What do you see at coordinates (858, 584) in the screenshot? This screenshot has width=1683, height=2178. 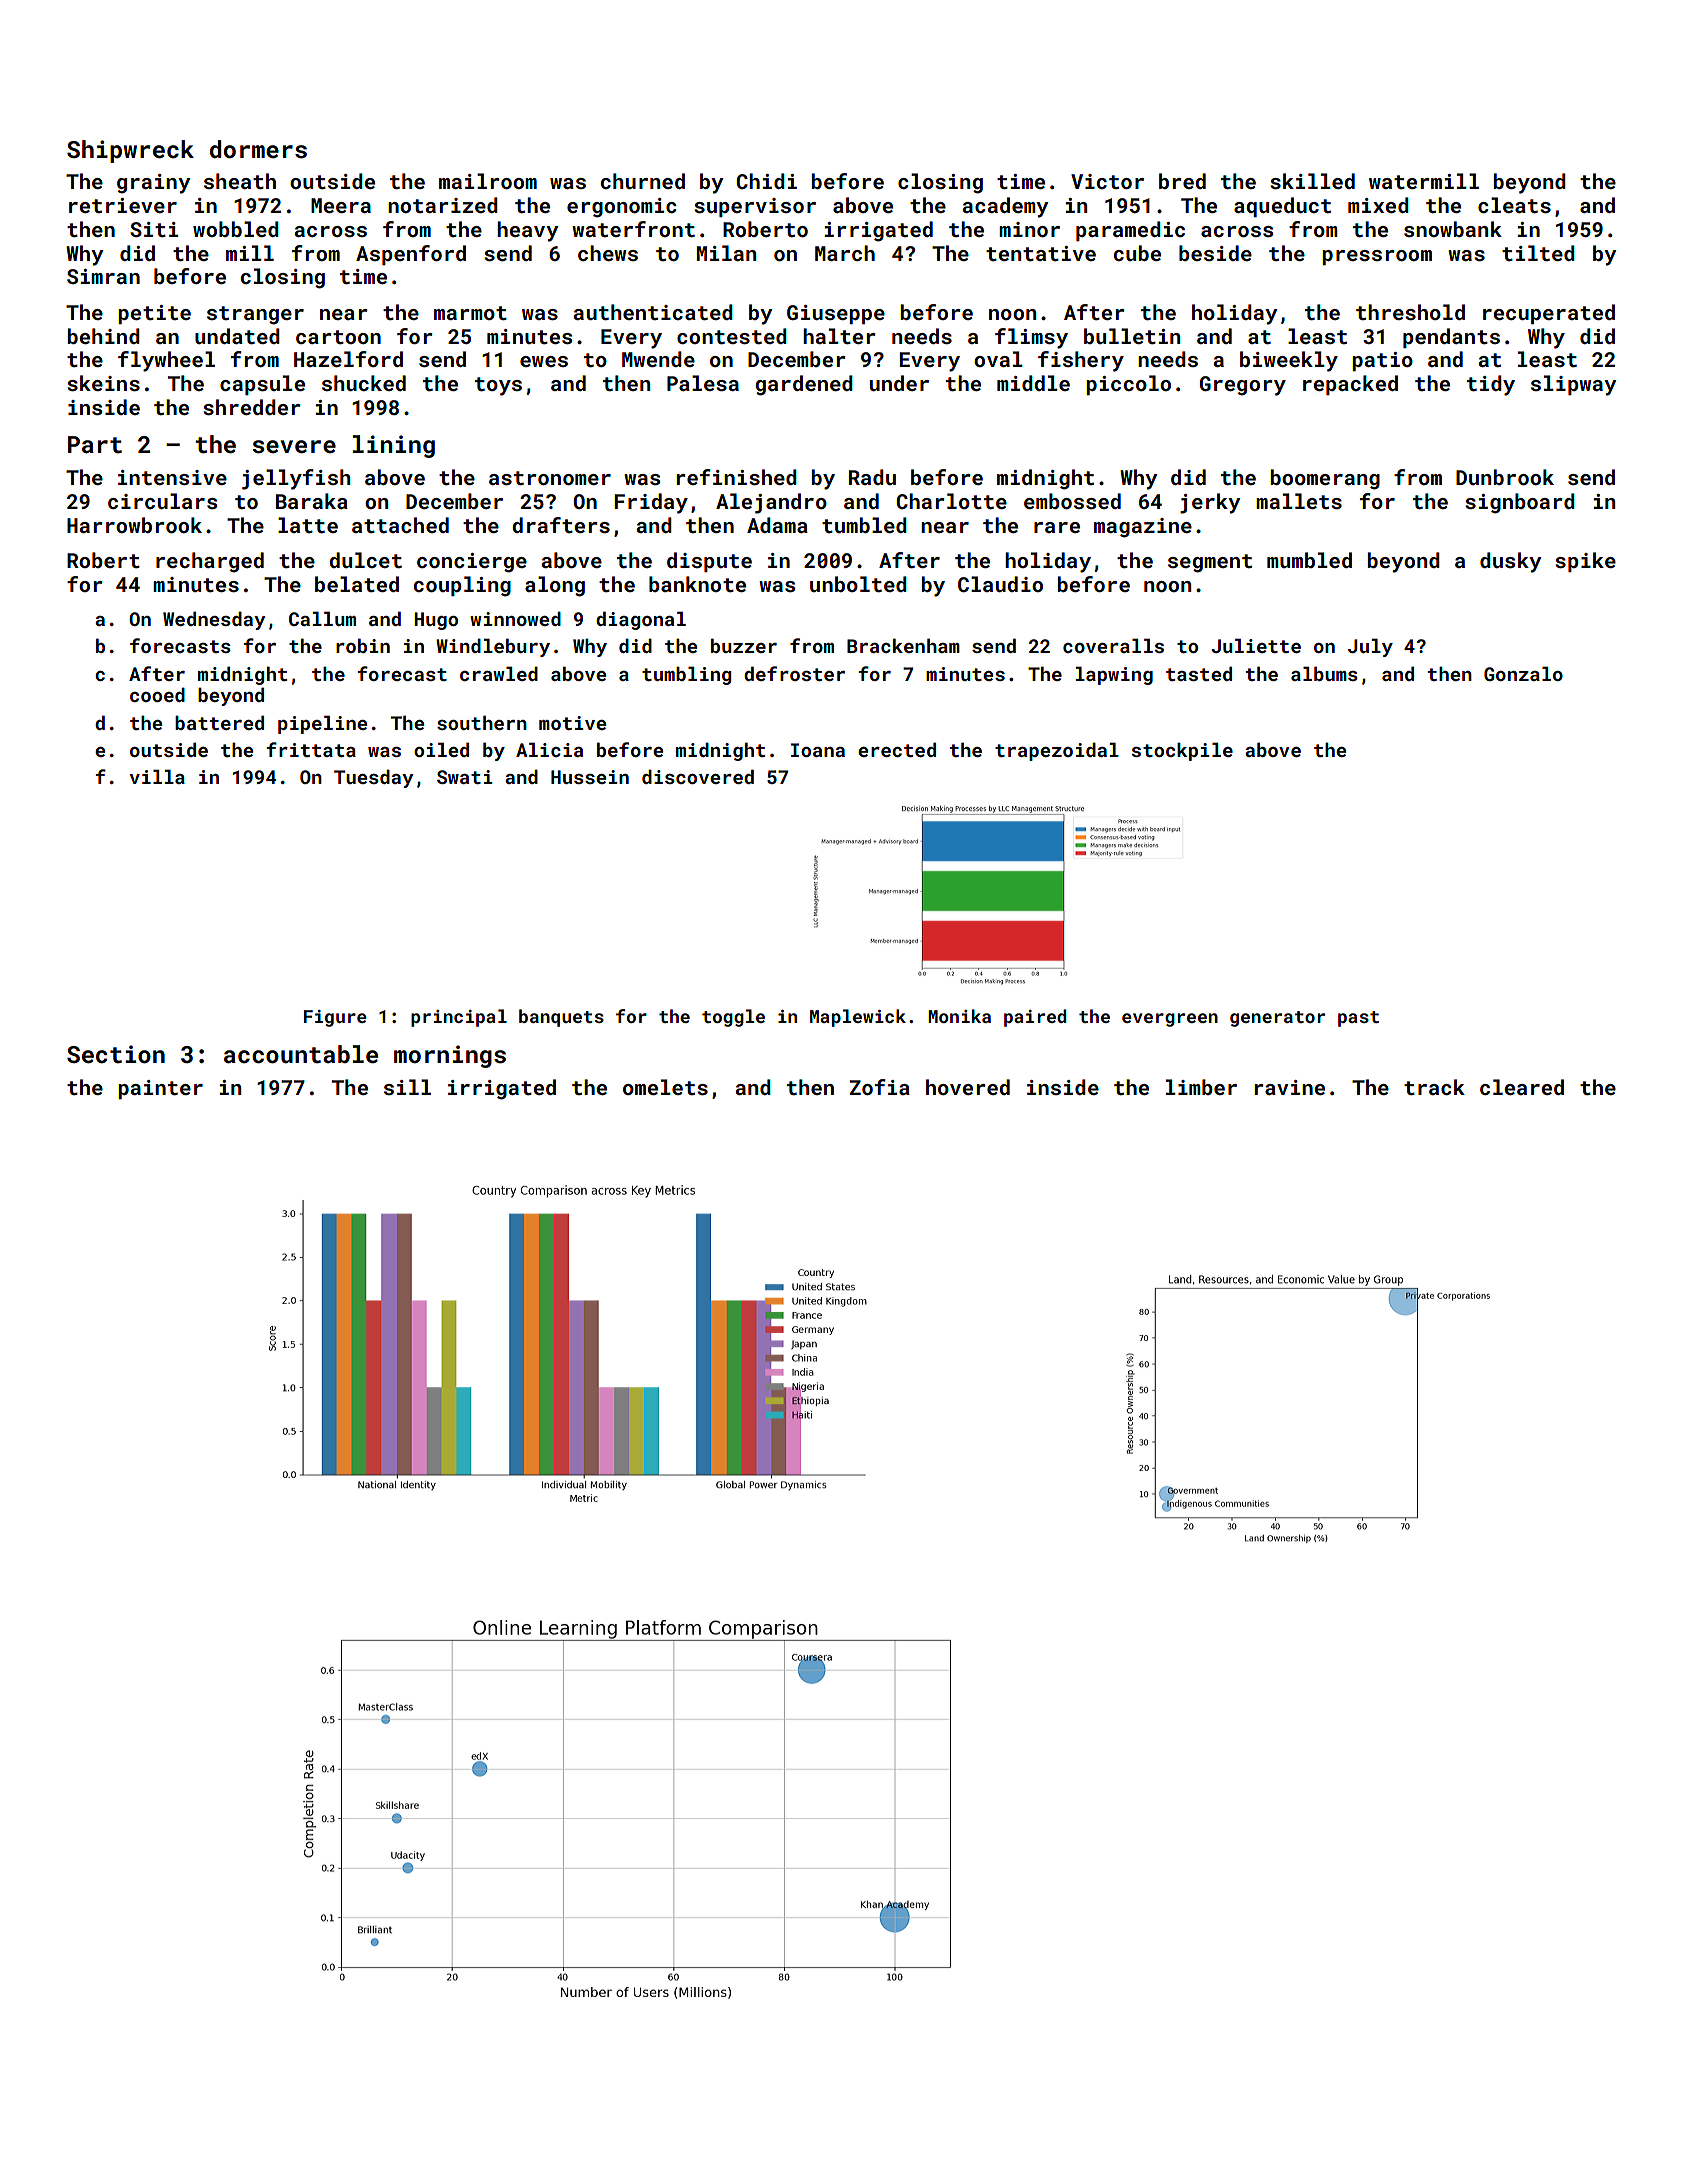 I see `unbolted` at bounding box center [858, 584].
